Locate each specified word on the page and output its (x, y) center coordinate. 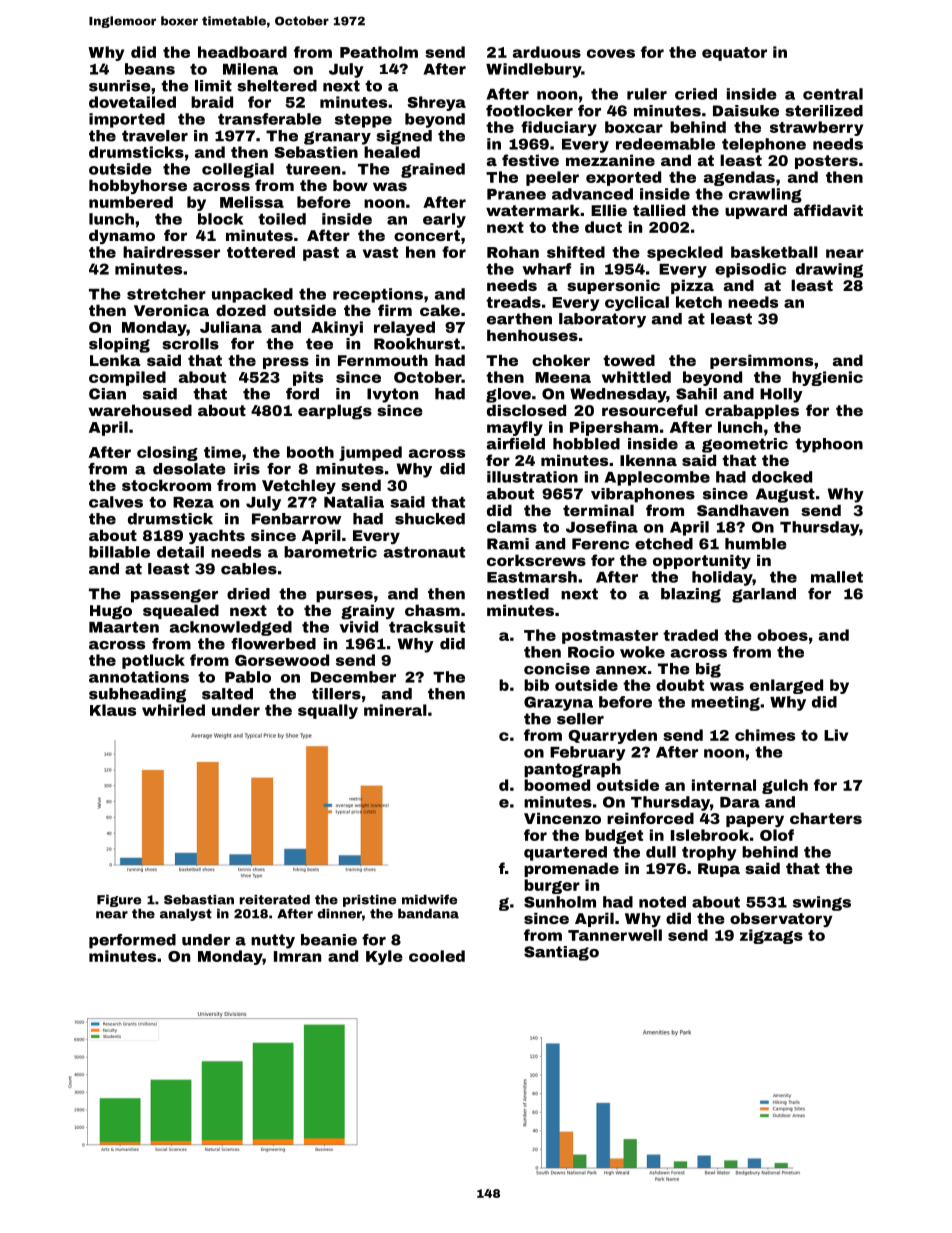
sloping (119, 345)
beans (150, 69)
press (286, 363)
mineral (395, 710)
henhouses (532, 335)
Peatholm (379, 52)
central (833, 94)
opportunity (702, 561)
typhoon (829, 445)
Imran (297, 956)
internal (724, 785)
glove (508, 395)
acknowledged (231, 628)
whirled (173, 710)
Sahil (696, 394)
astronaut (424, 552)
